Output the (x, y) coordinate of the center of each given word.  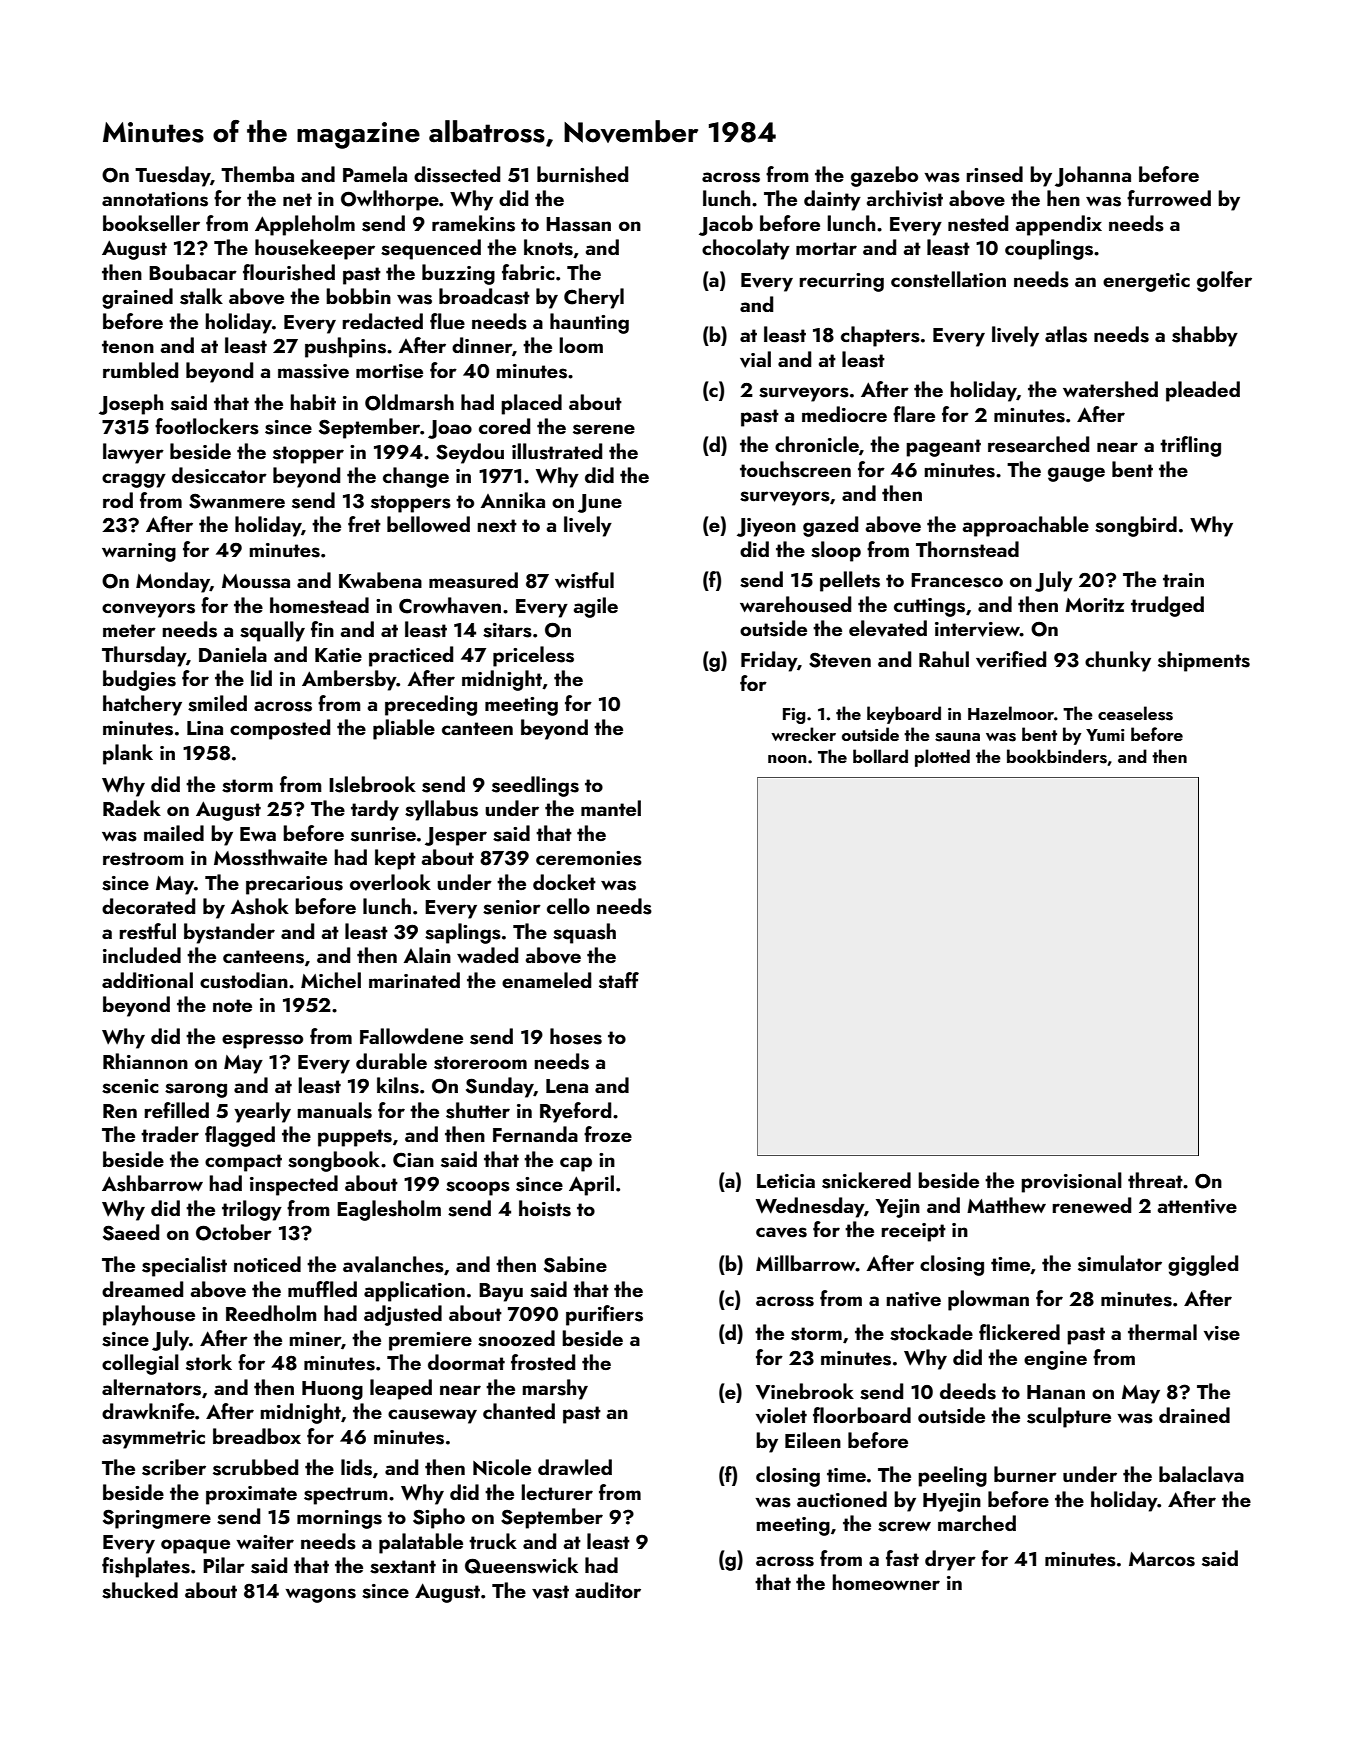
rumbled (140, 370)
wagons (320, 1595)
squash (584, 933)
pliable (404, 729)
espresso (262, 1041)
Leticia (786, 1181)
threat (1155, 1180)
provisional (1071, 1182)
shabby (1205, 336)
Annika (513, 500)
